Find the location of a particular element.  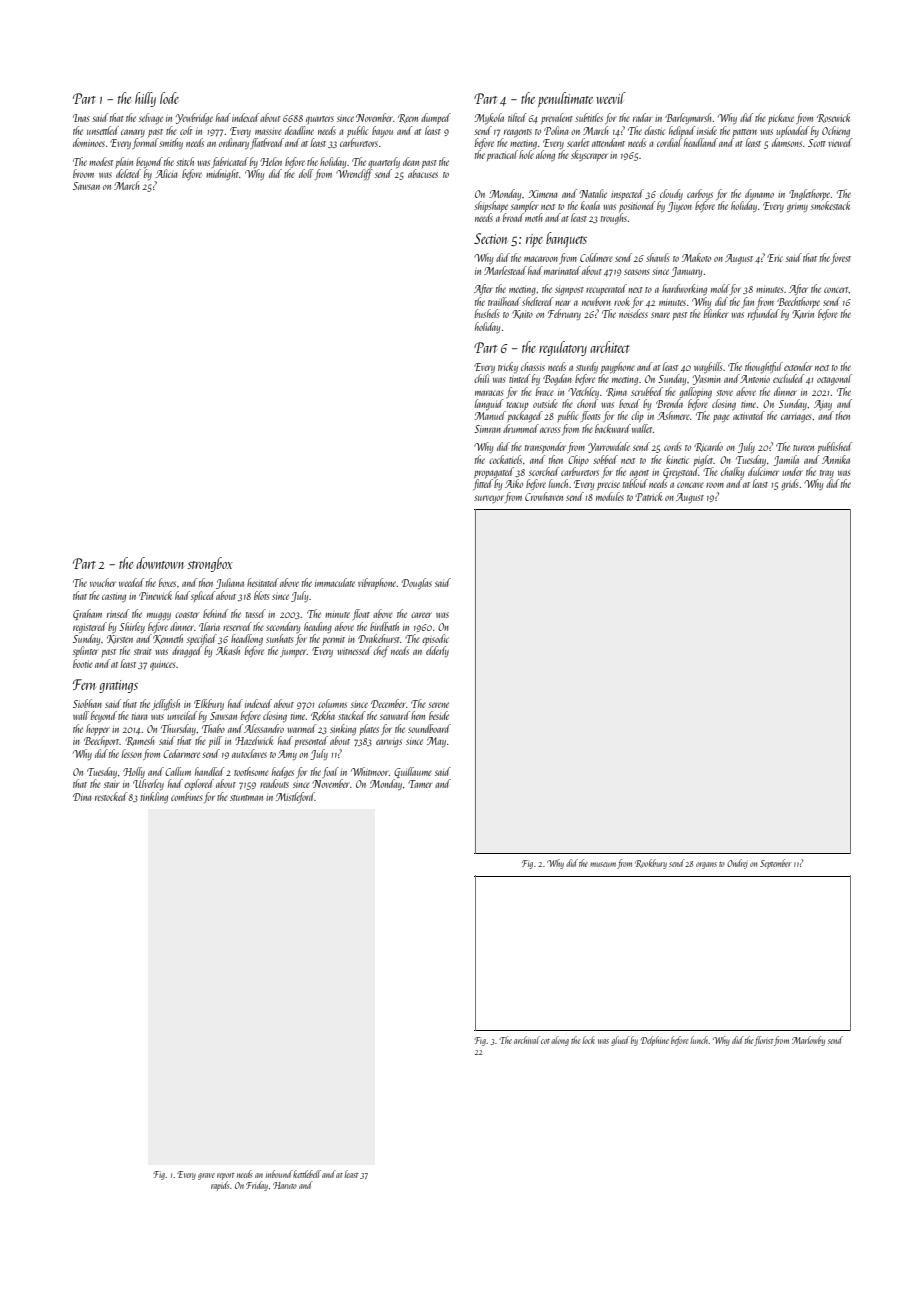

hilly is located at coordinates (145, 99).
